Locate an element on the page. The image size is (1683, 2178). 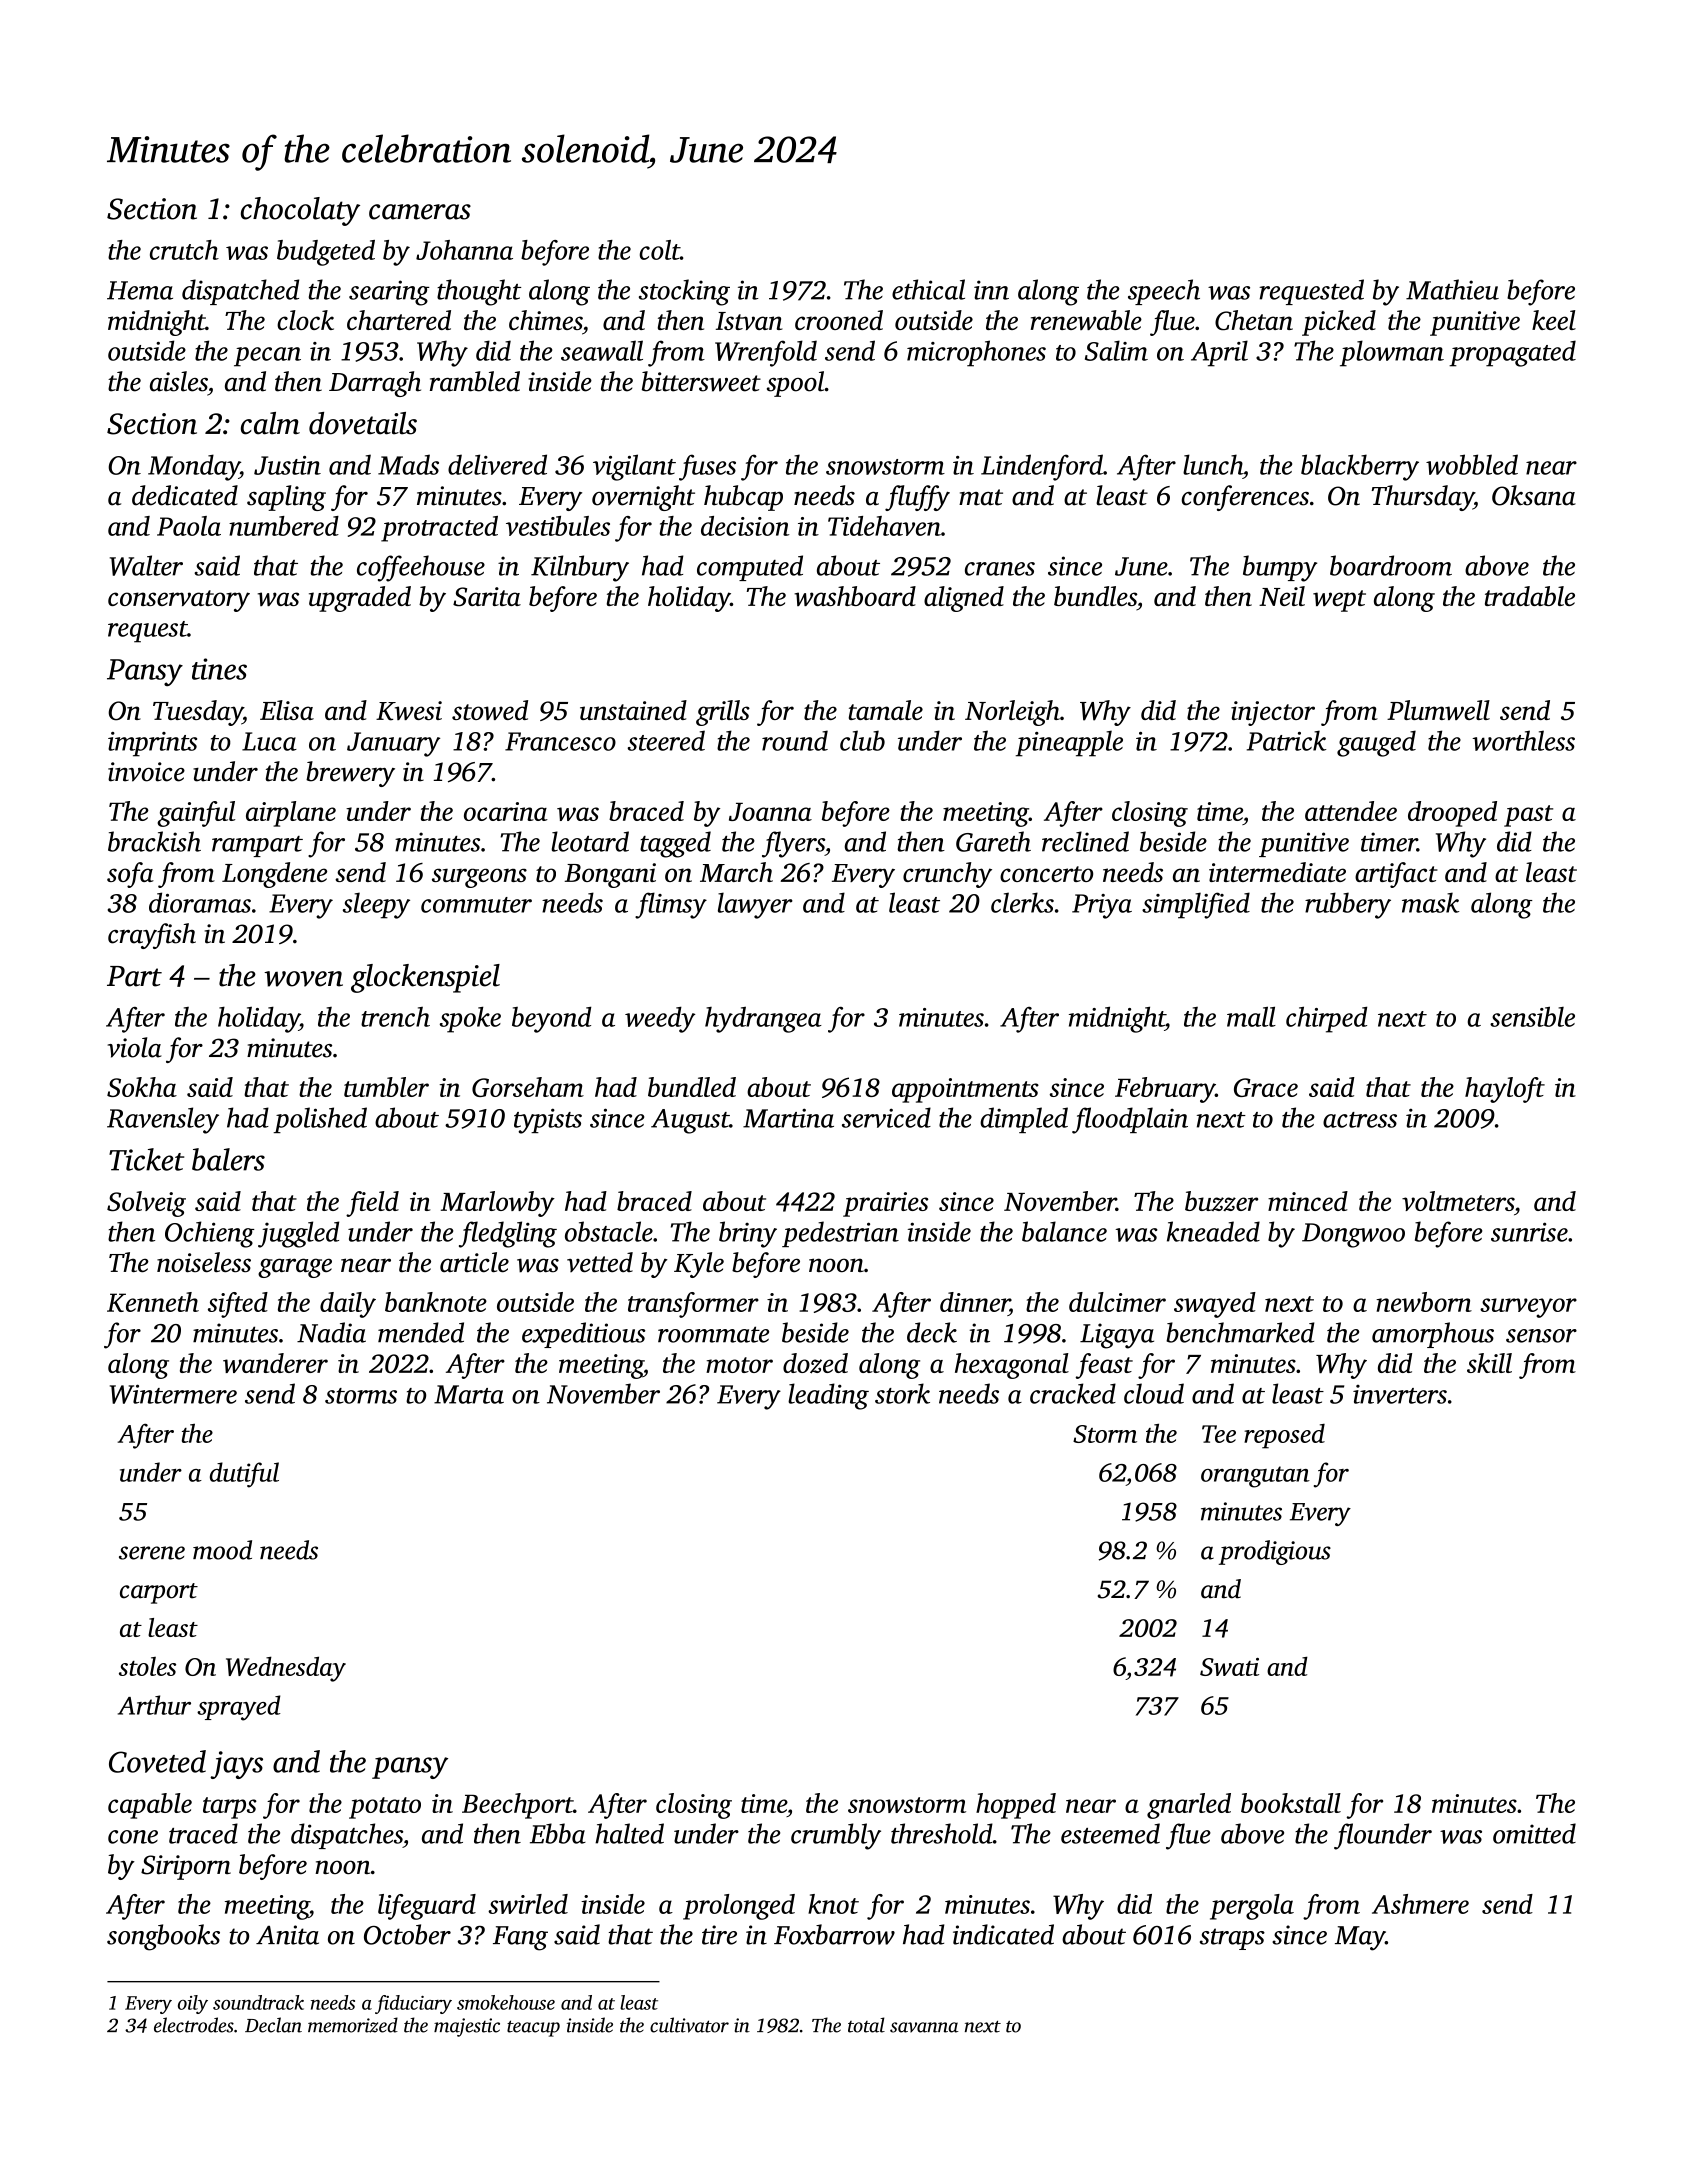
jays is located at coordinates (236, 1765).
